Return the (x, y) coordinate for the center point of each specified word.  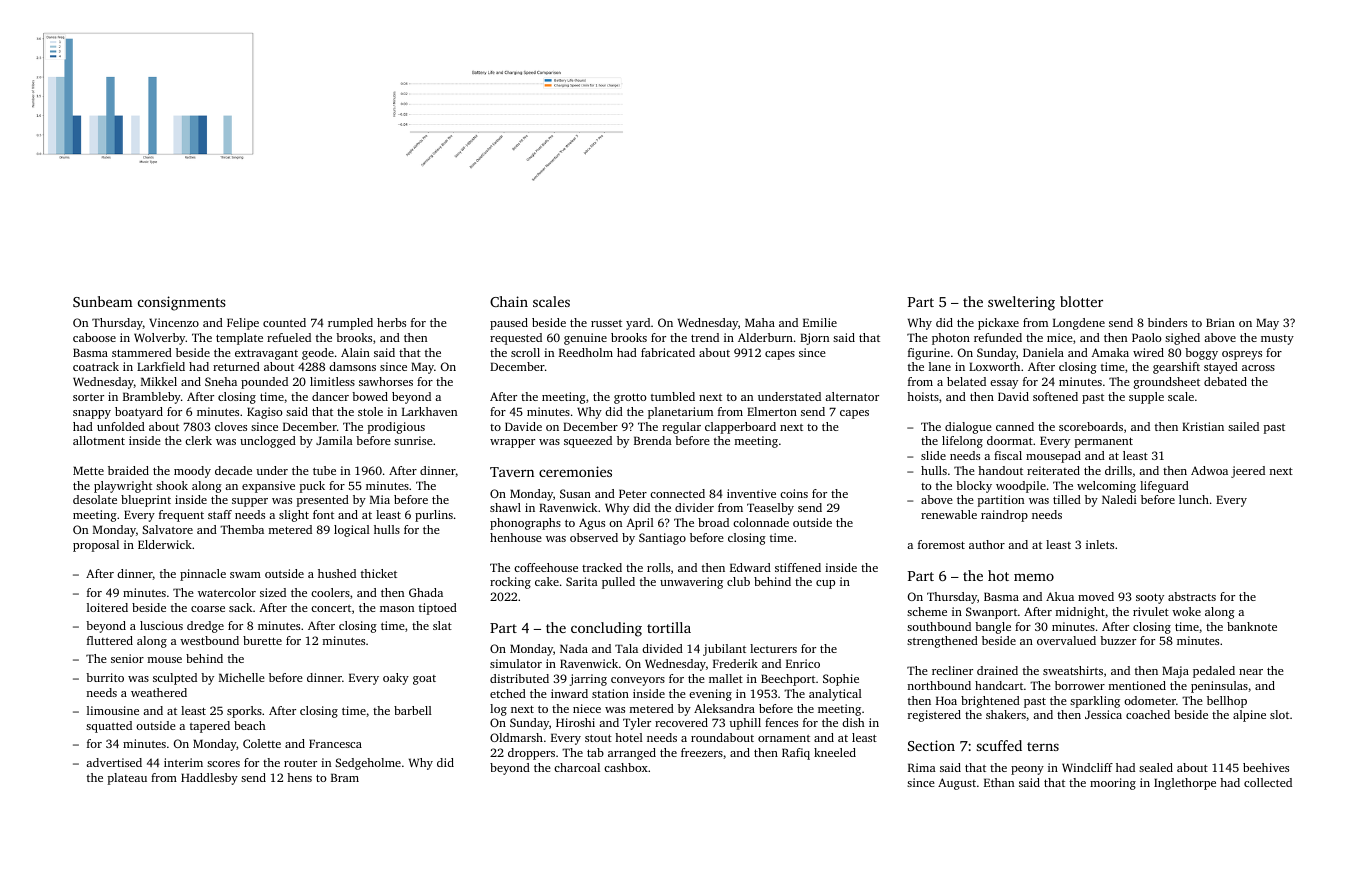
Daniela (1043, 352)
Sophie (841, 680)
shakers (1006, 714)
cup (825, 584)
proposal (96, 546)
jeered (1248, 472)
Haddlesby (209, 779)
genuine (585, 339)
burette (262, 640)
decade (233, 470)
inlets (1100, 544)
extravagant (266, 354)
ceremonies (575, 471)
